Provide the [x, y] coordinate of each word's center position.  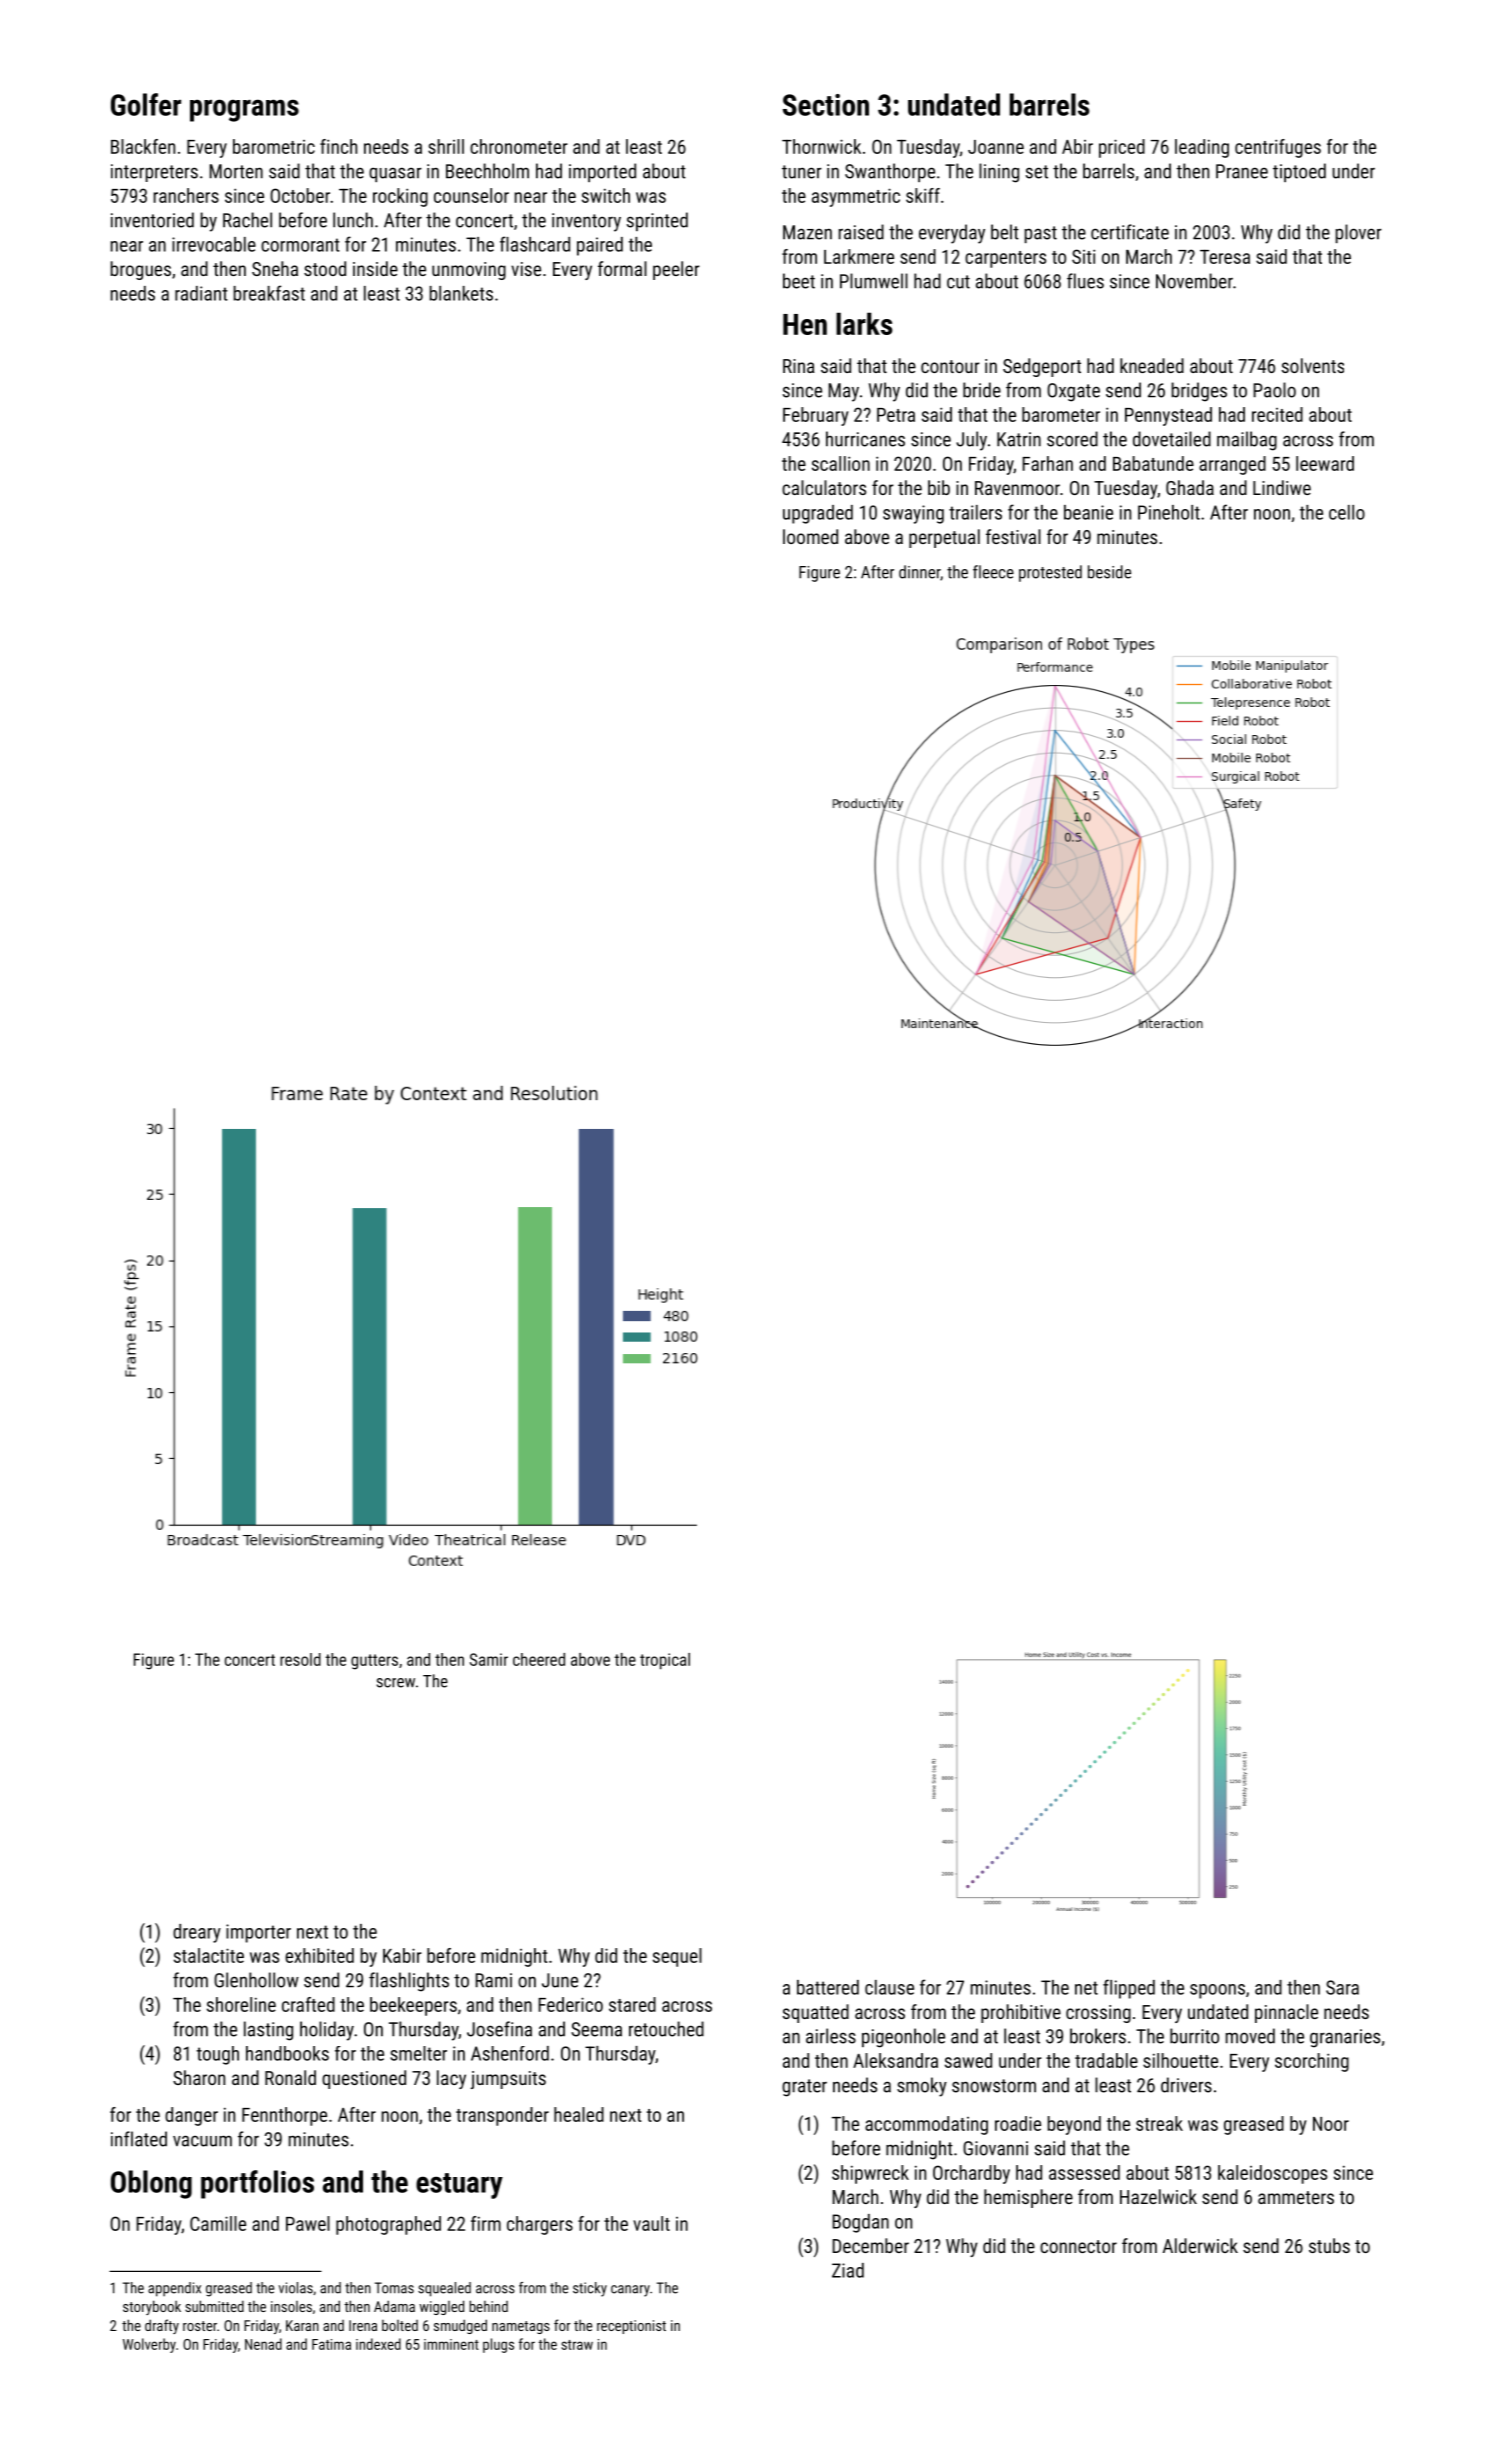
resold [300, 1659]
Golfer [146, 104]
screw [396, 1683]
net [1086, 1988]
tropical [665, 1661]
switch [606, 195]
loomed [810, 536]
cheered [539, 1659]
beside [1109, 572]
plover [1359, 233]
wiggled [442, 2307]
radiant [201, 293]
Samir [489, 1659]
